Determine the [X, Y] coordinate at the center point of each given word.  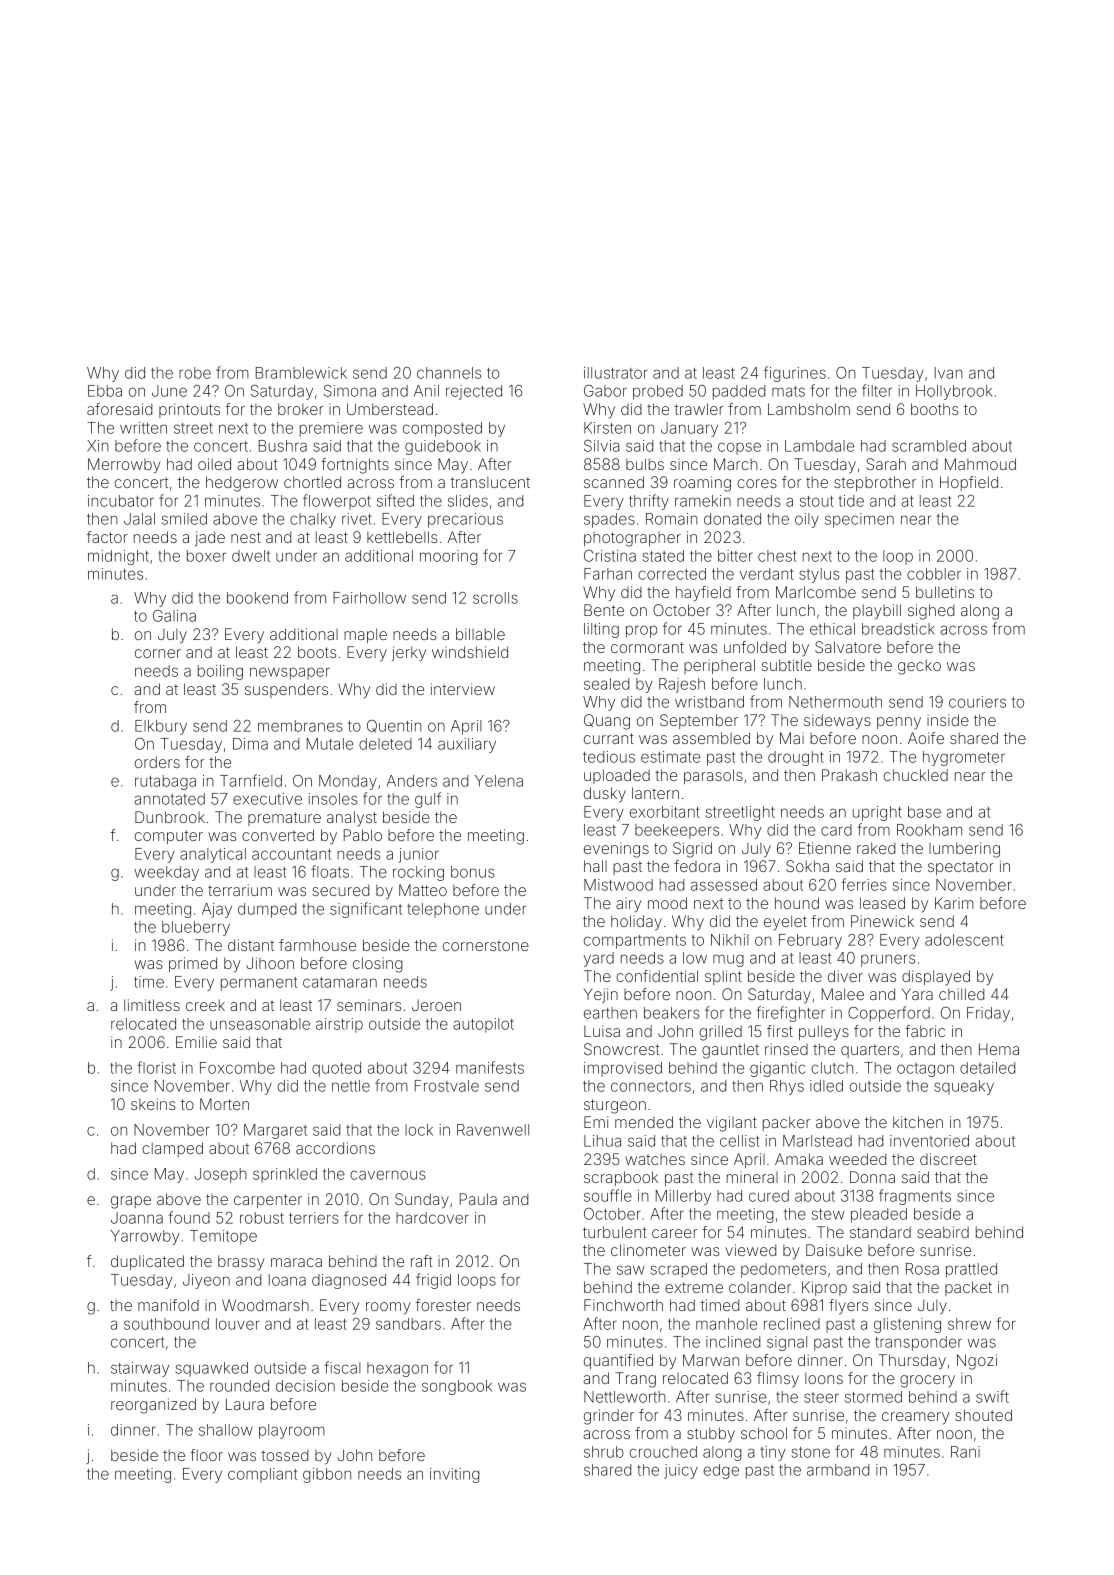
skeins [153, 1104]
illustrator [616, 373]
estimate [670, 757]
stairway [140, 1369]
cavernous [388, 1175]
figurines [795, 374]
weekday [166, 873]
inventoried [929, 1141]
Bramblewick [301, 373]
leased [882, 903]
